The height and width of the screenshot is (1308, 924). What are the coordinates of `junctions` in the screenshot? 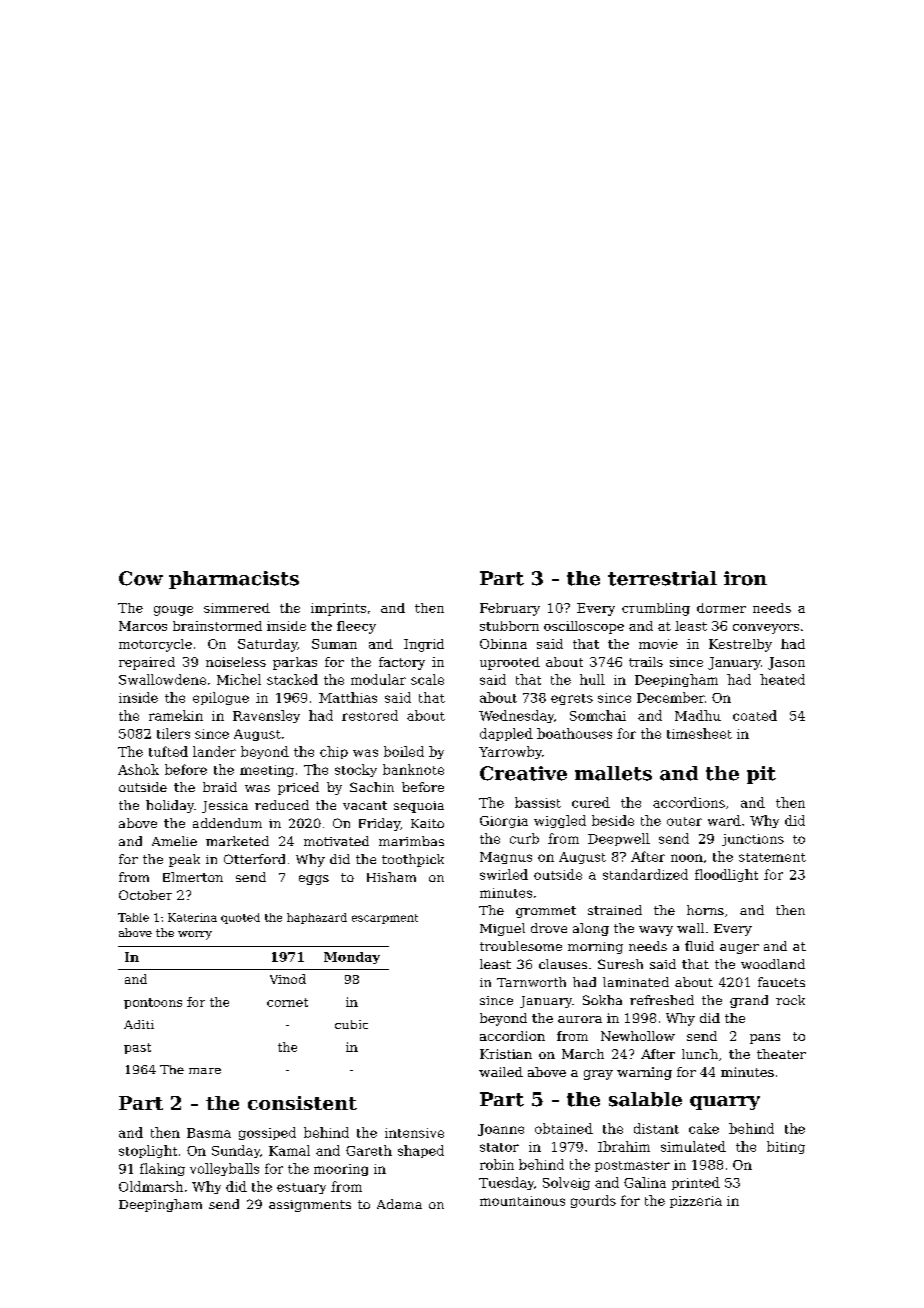 It's located at (753, 840).
